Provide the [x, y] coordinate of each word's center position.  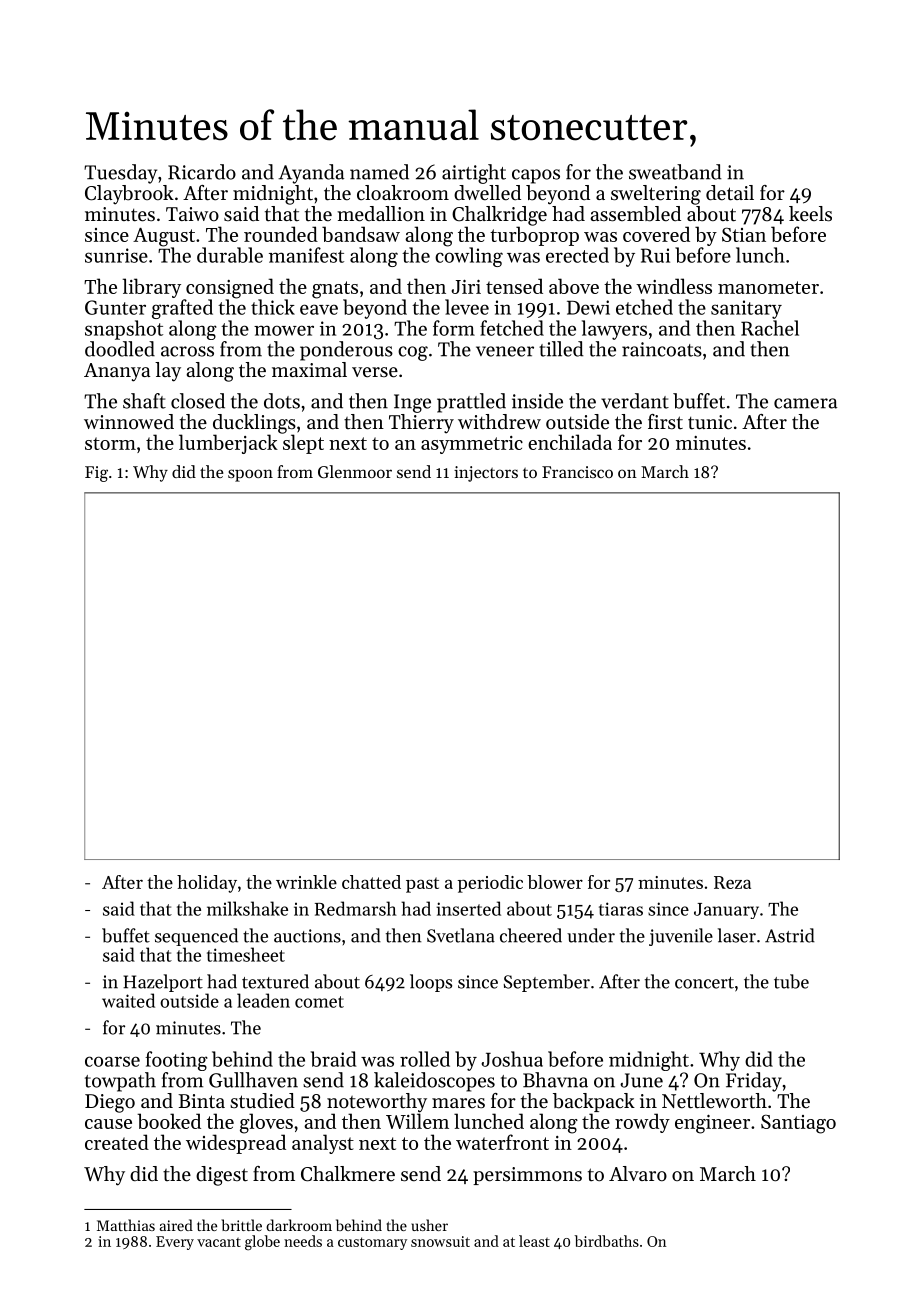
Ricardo [202, 172]
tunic [710, 422]
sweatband [675, 172]
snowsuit [440, 1241]
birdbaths [606, 1241]
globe [262, 1243]
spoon [250, 475]
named [379, 172]
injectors [486, 474]
